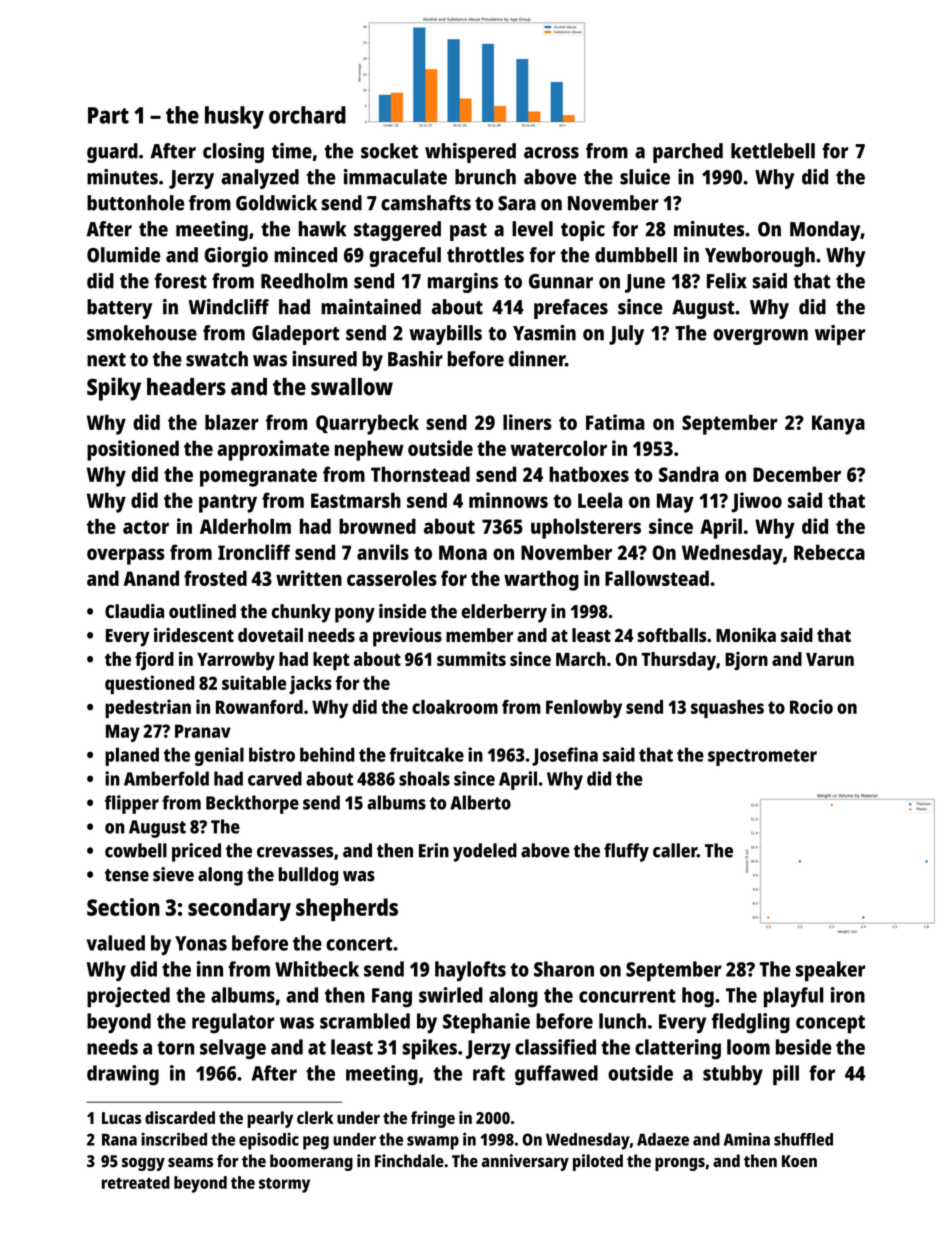 Image resolution: width=952 pixels, height=1233 pixels. Describe the element at coordinates (727, 709) in the document. I see `squashes` at that location.
